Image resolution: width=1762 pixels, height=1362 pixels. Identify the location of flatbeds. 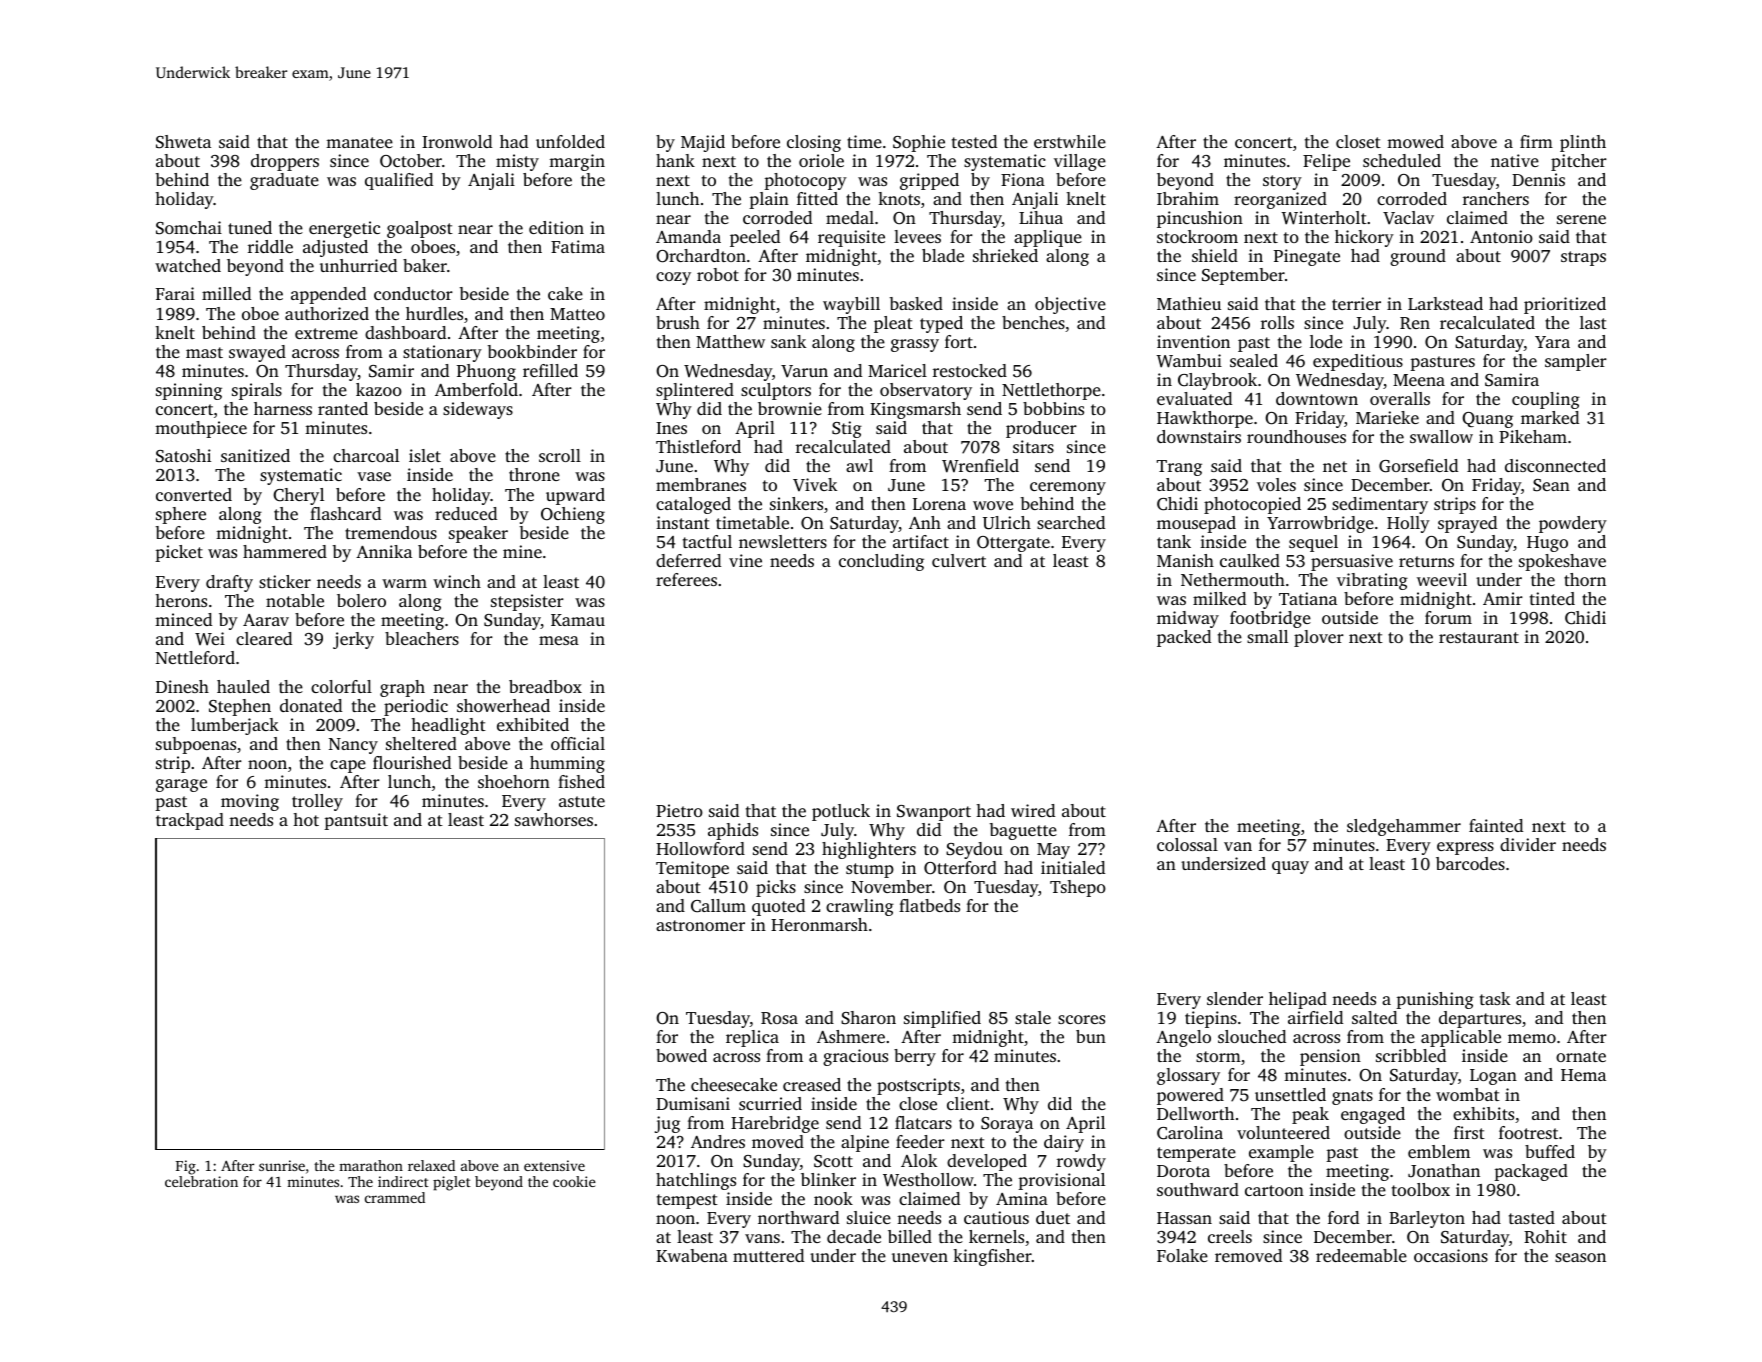
(929, 905).
